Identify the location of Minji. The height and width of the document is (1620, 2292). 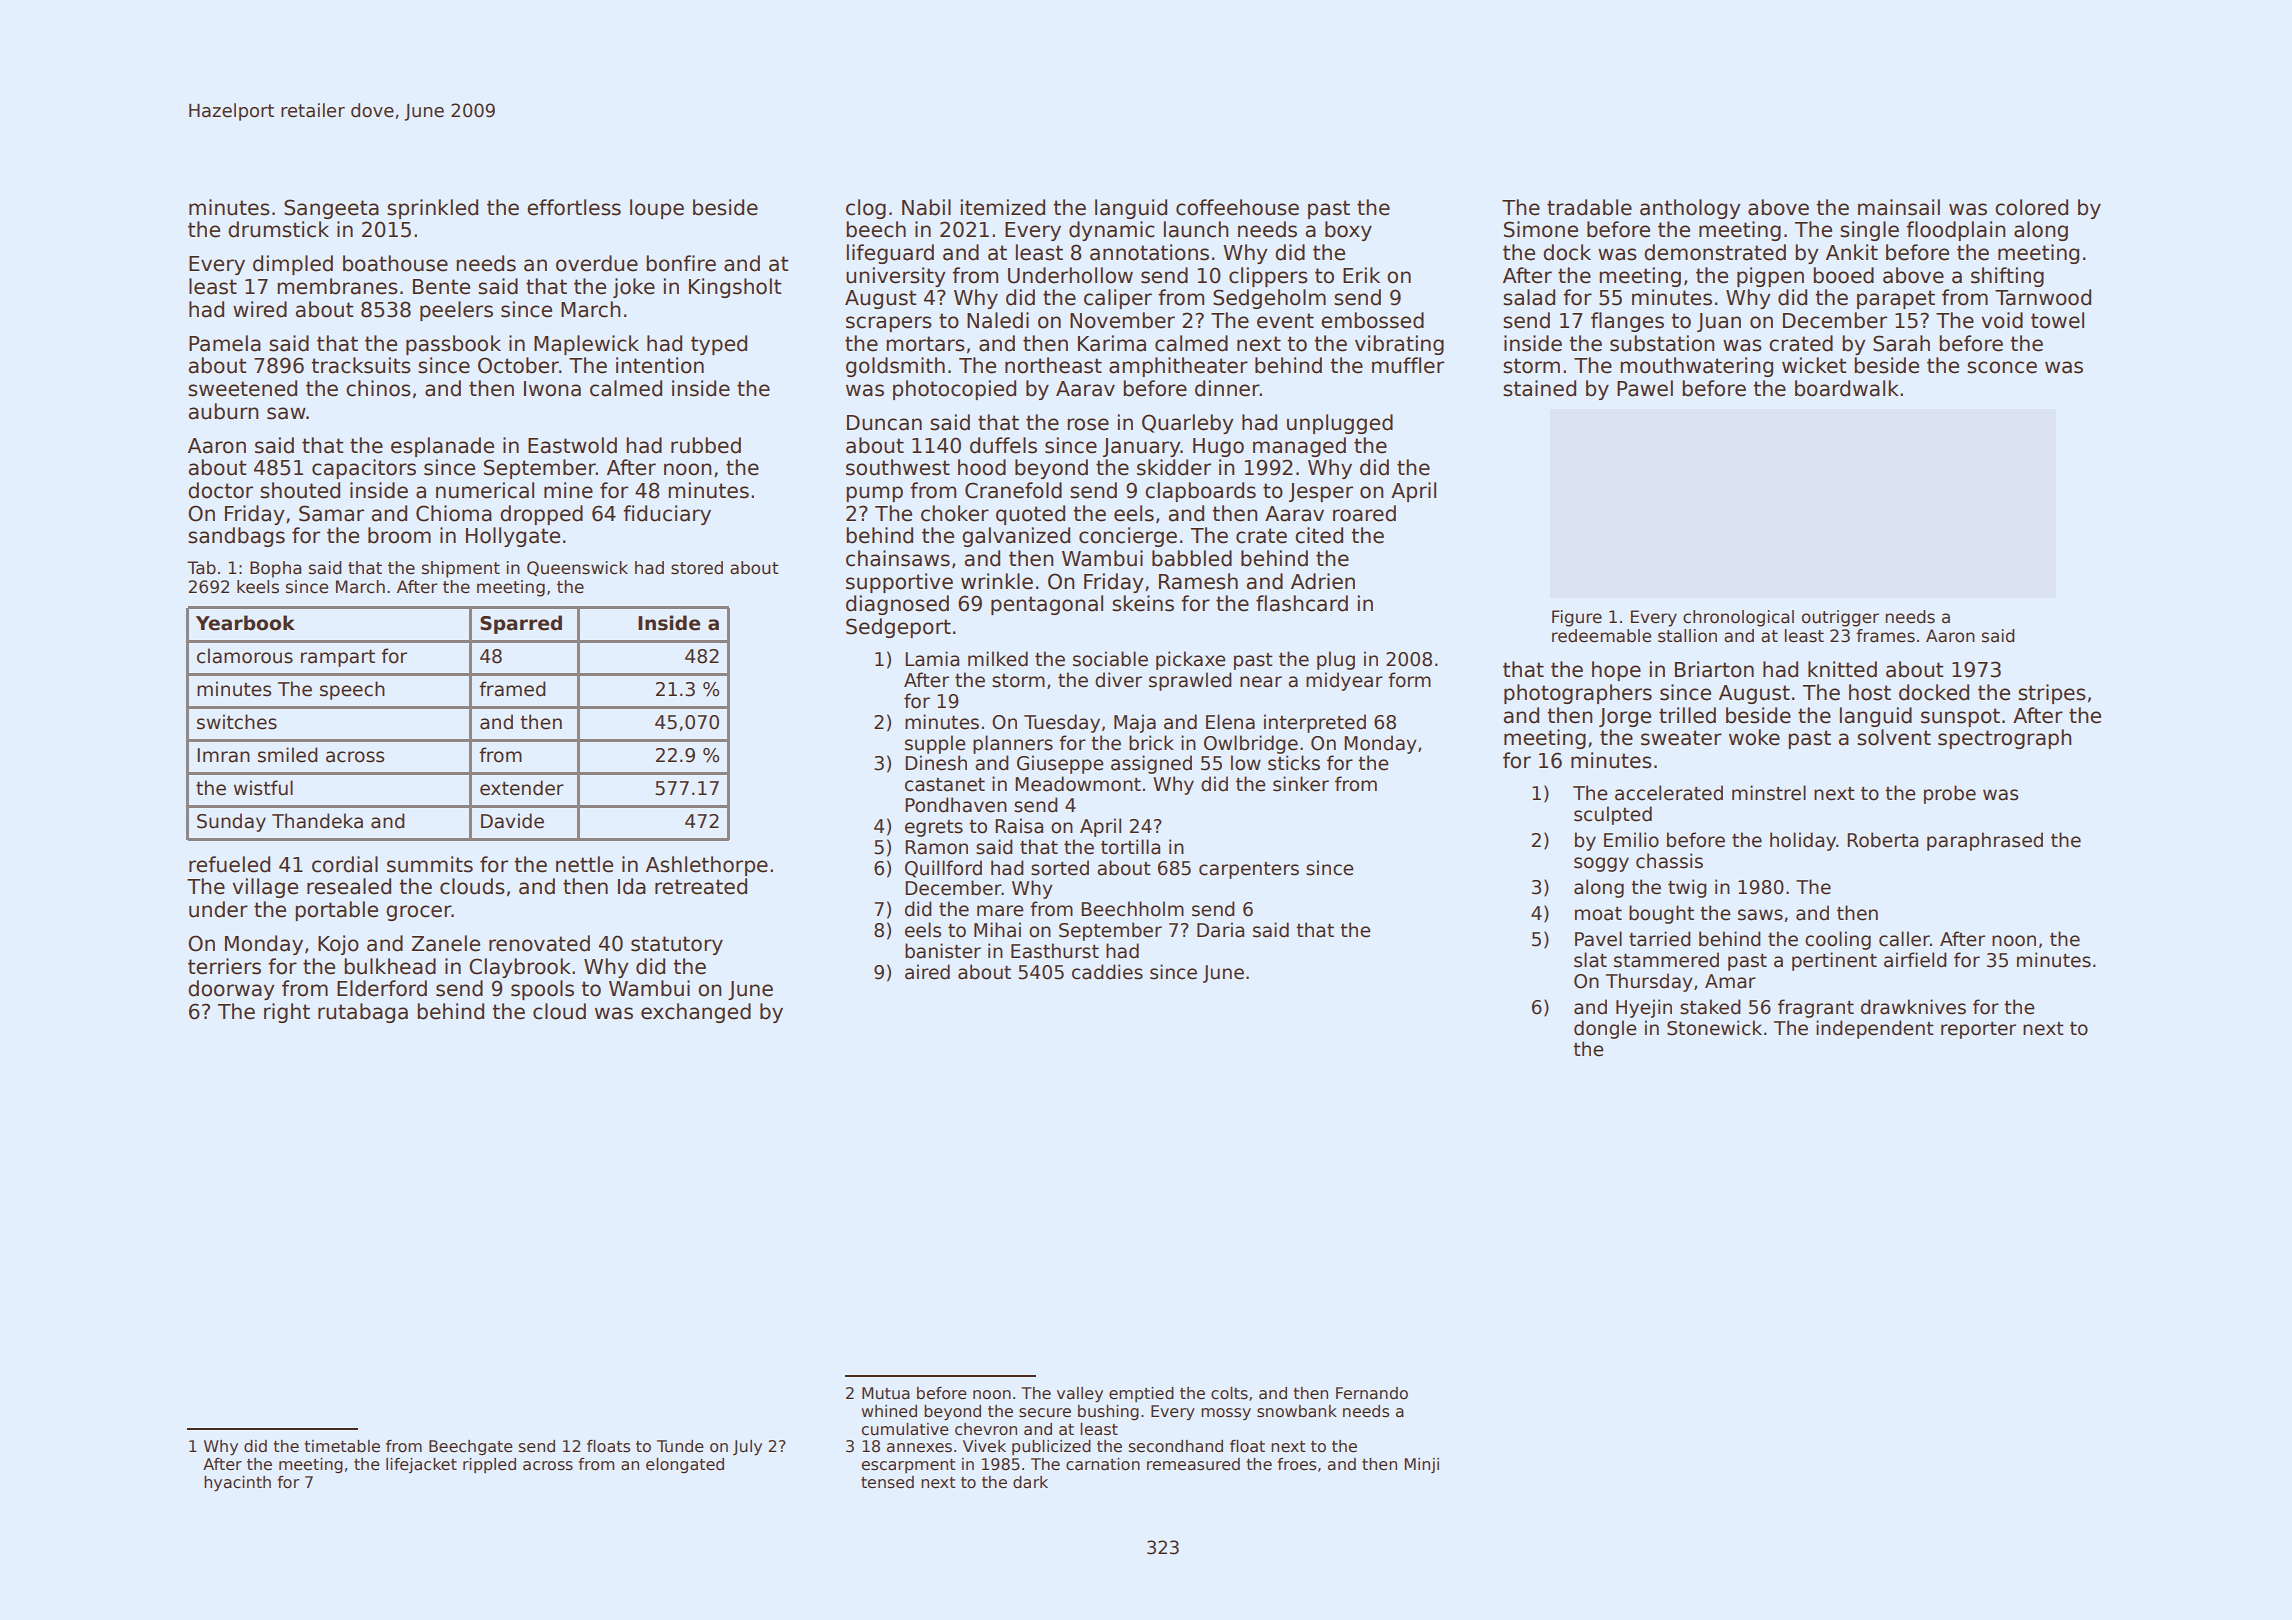
(1421, 1465).
